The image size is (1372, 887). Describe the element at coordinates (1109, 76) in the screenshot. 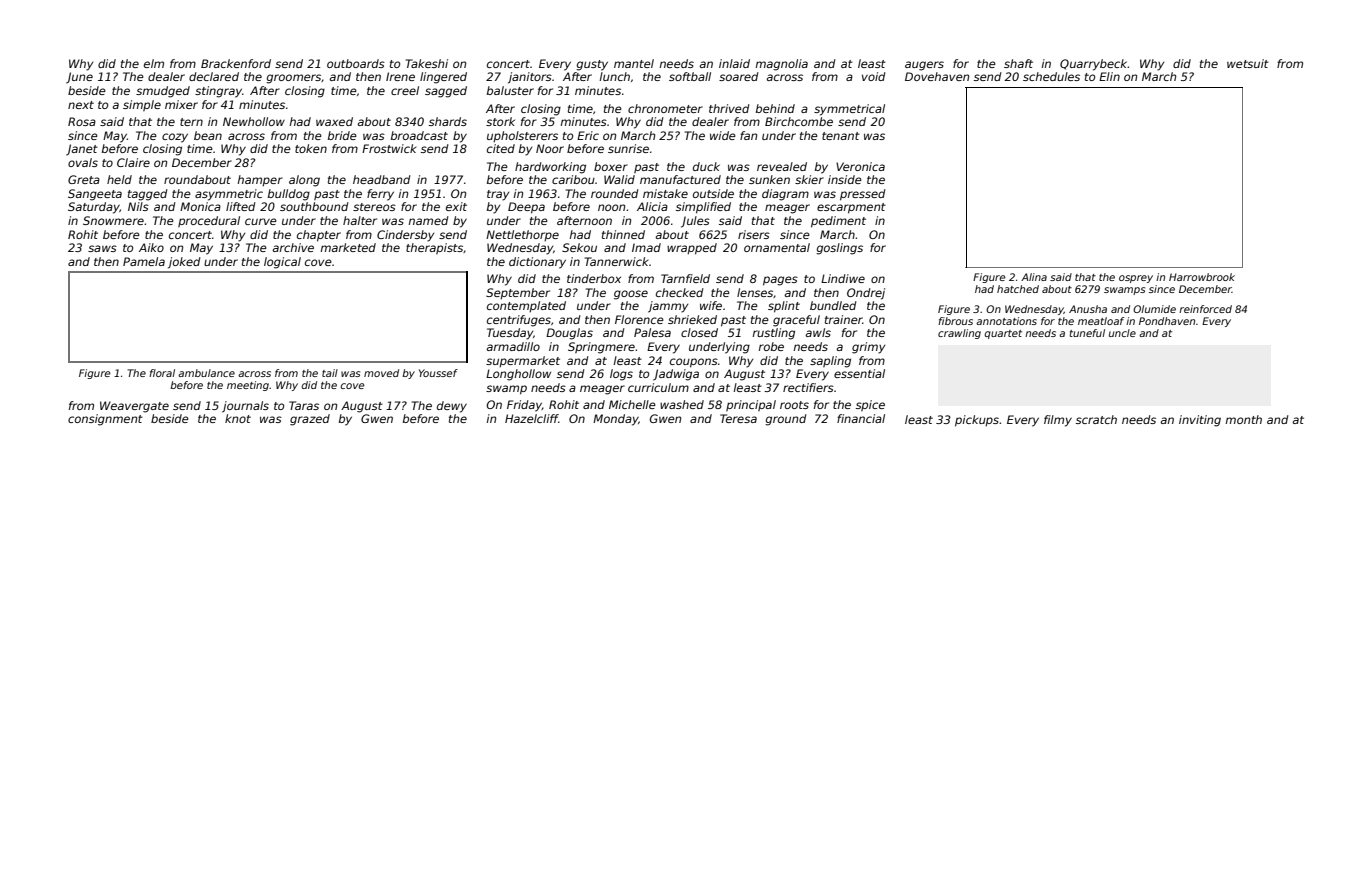

I see `Elin` at that location.
